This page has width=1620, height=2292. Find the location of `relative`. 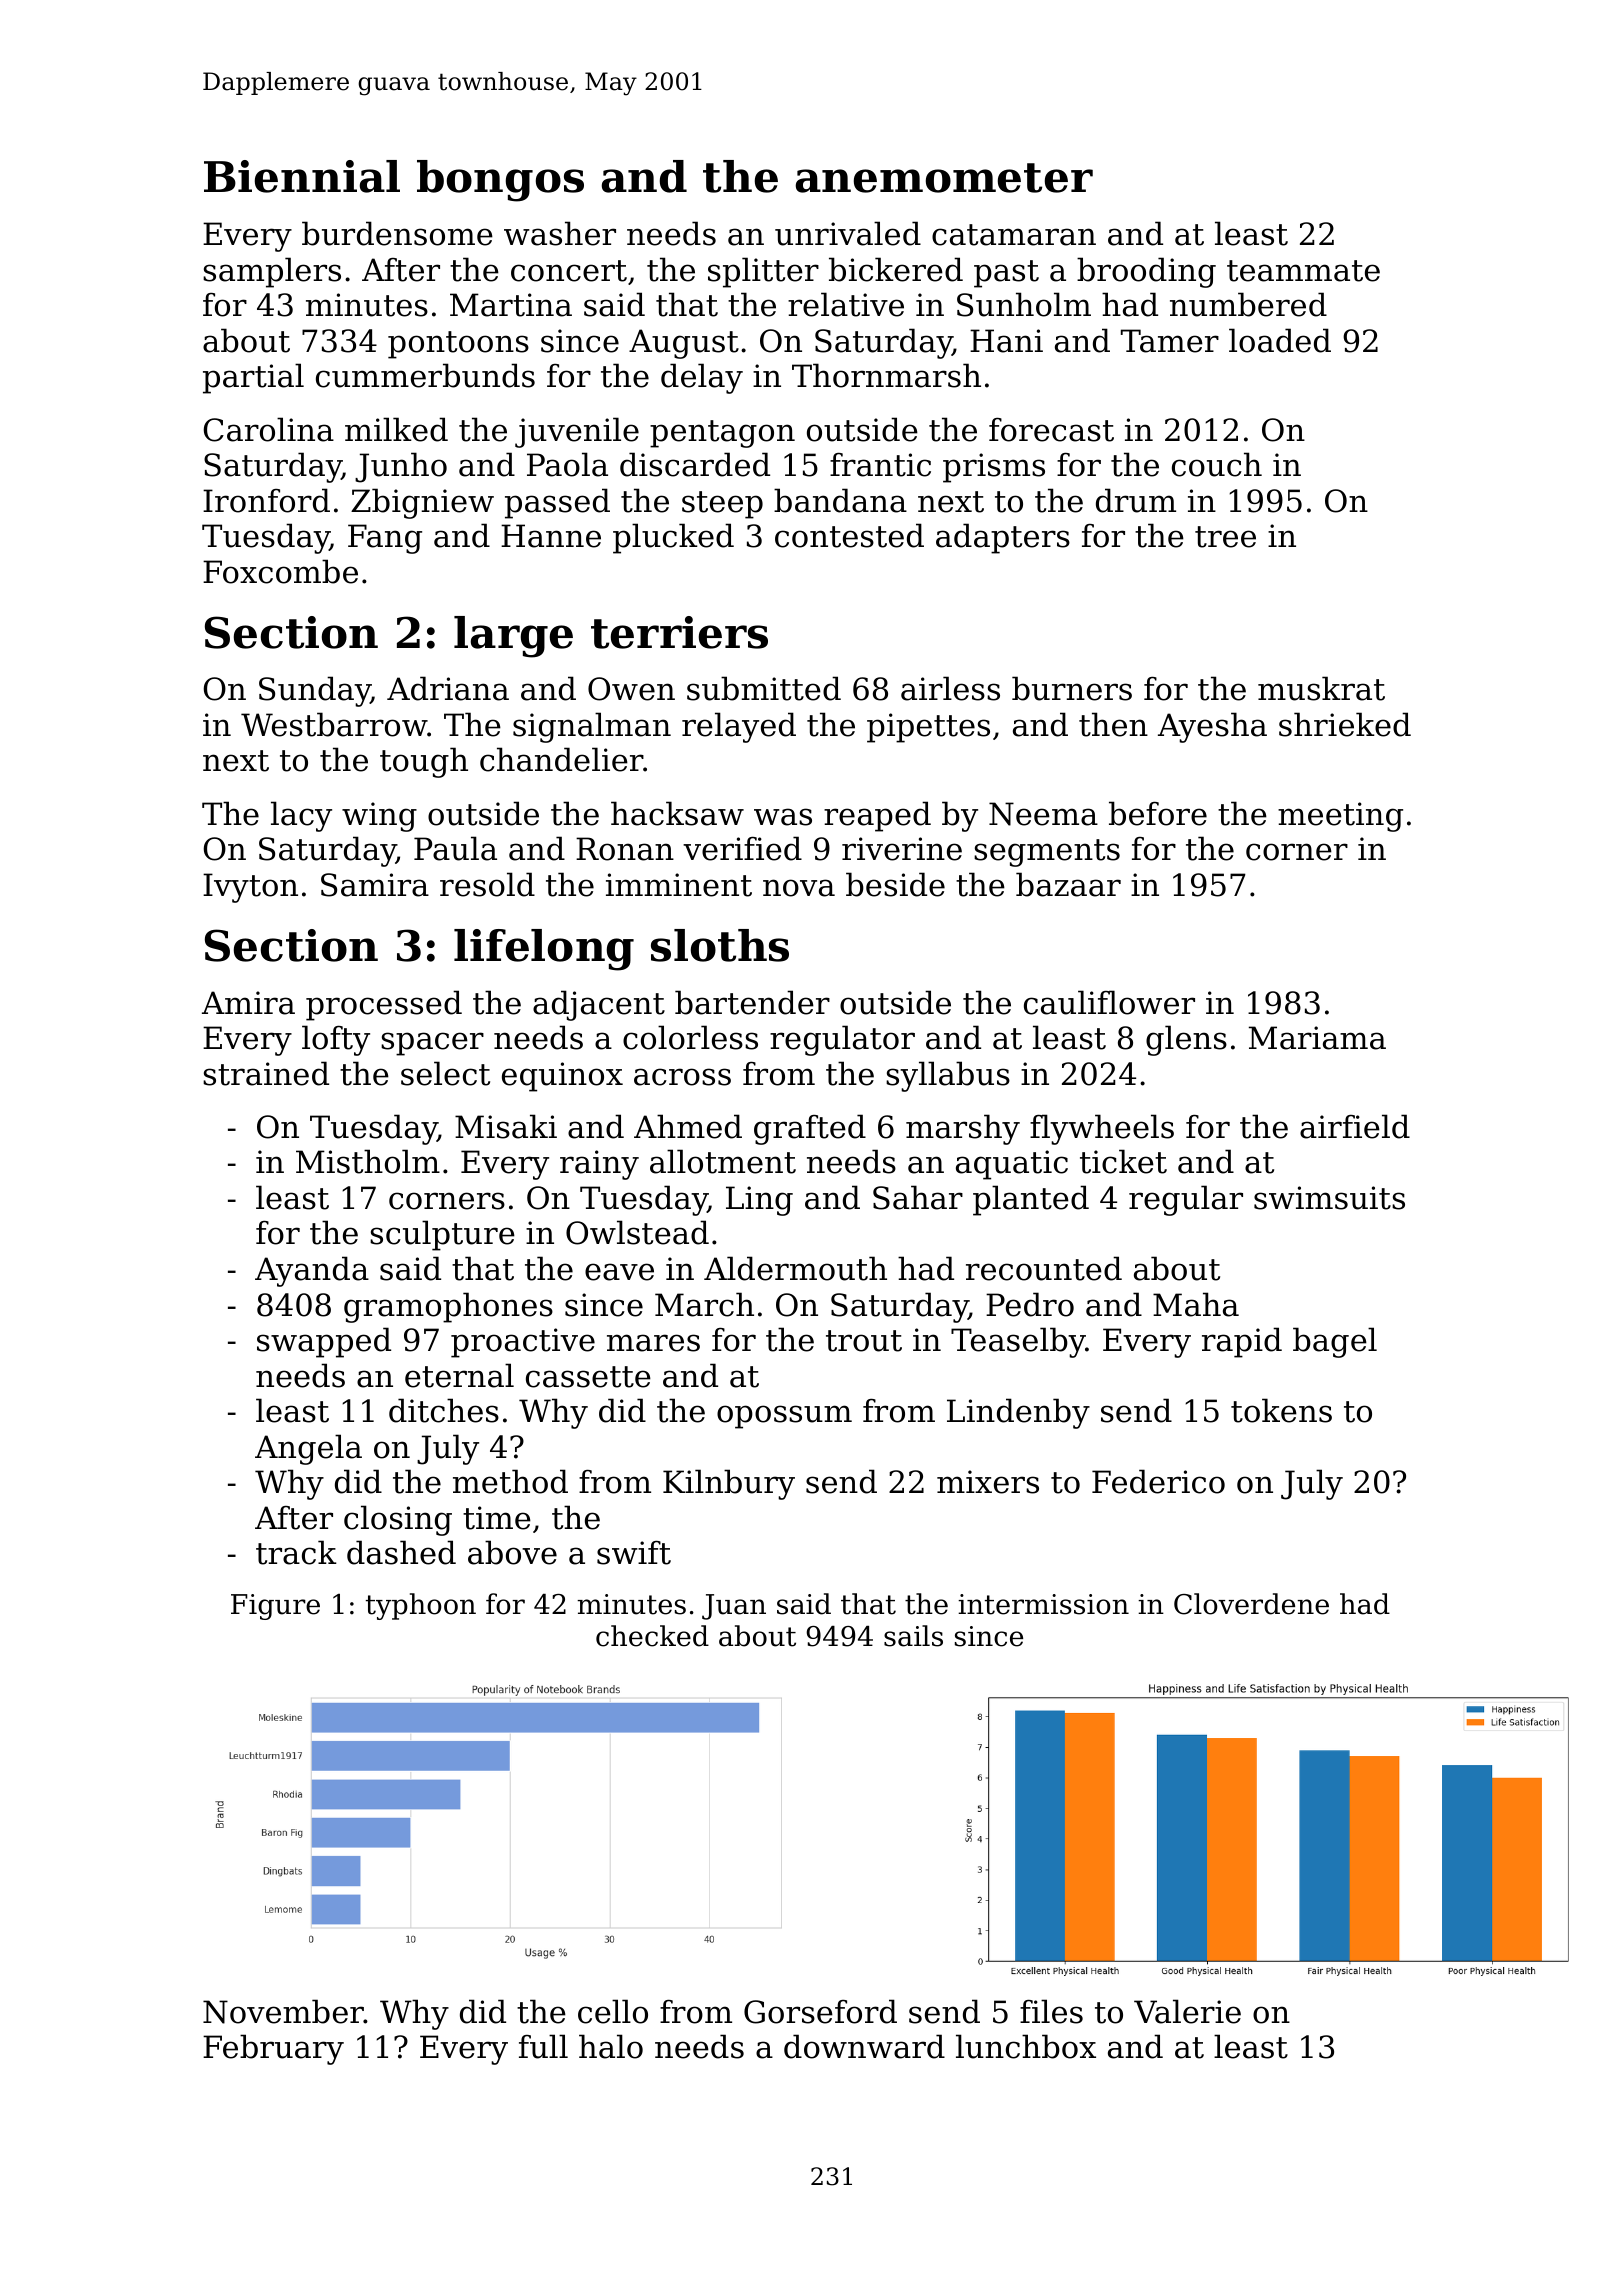

relative is located at coordinates (846, 304).
